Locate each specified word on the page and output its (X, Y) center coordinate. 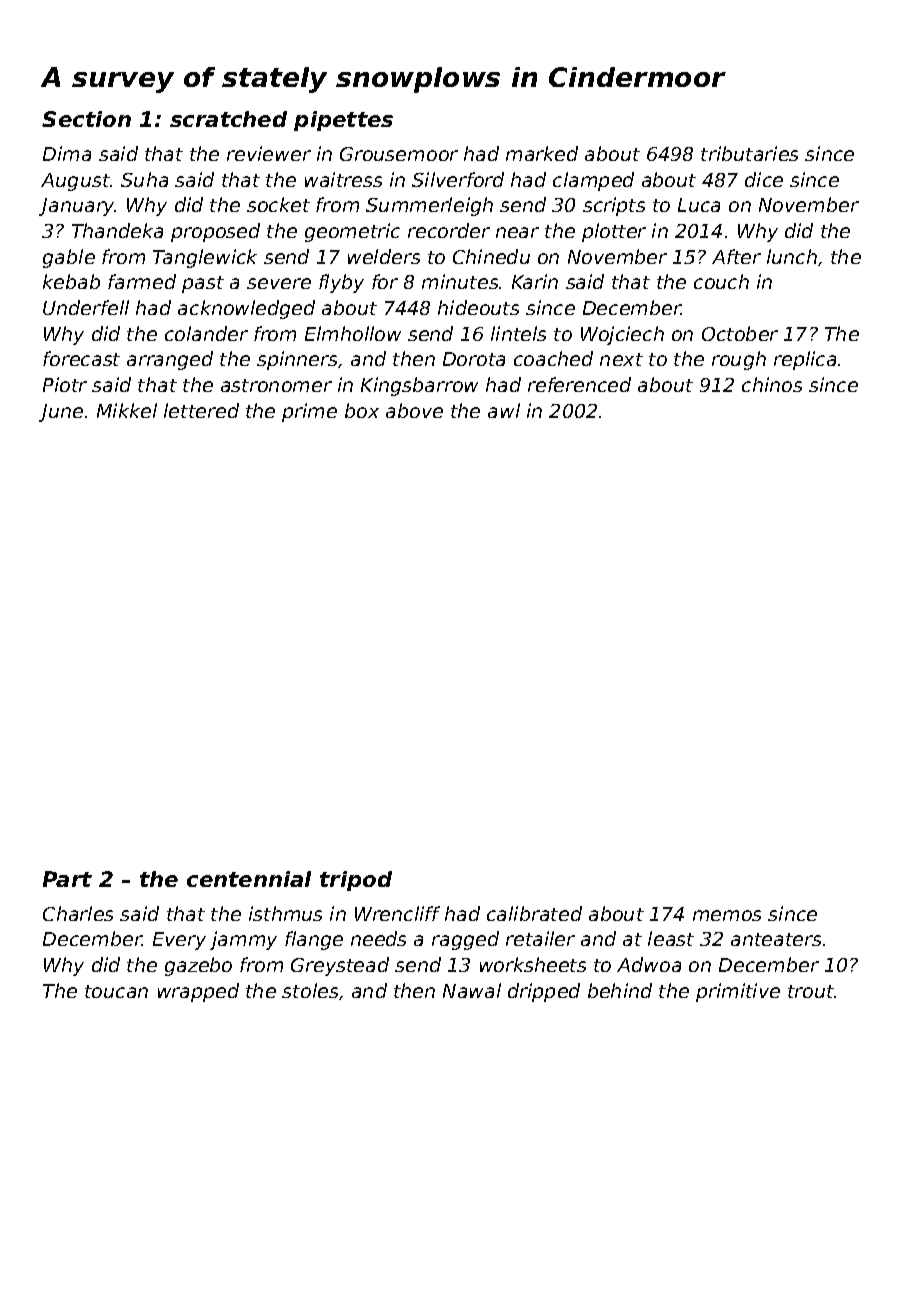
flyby (341, 283)
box (362, 410)
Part (67, 879)
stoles (310, 990)
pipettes (343, 121)
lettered (201, 410)
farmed (142, 281)
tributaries (749, 153)
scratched (228, 119)
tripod (356, 881)
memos (727, 915)
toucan (116, 991)
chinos (772, 384)
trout (811, 991)
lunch (792, 256)
